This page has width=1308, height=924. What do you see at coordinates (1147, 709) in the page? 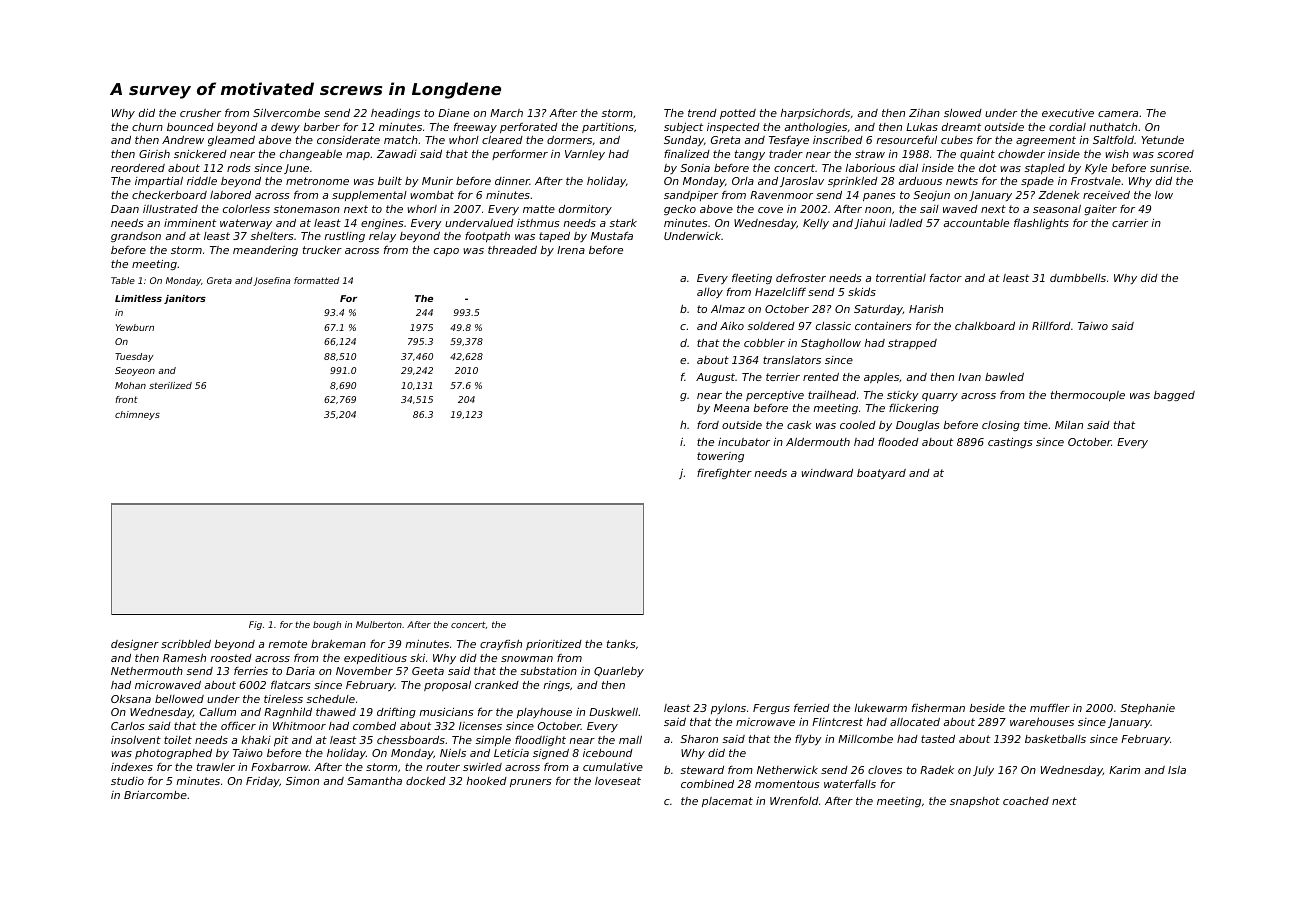
I see `Stephanie` at bounding box center [1147, 709].
